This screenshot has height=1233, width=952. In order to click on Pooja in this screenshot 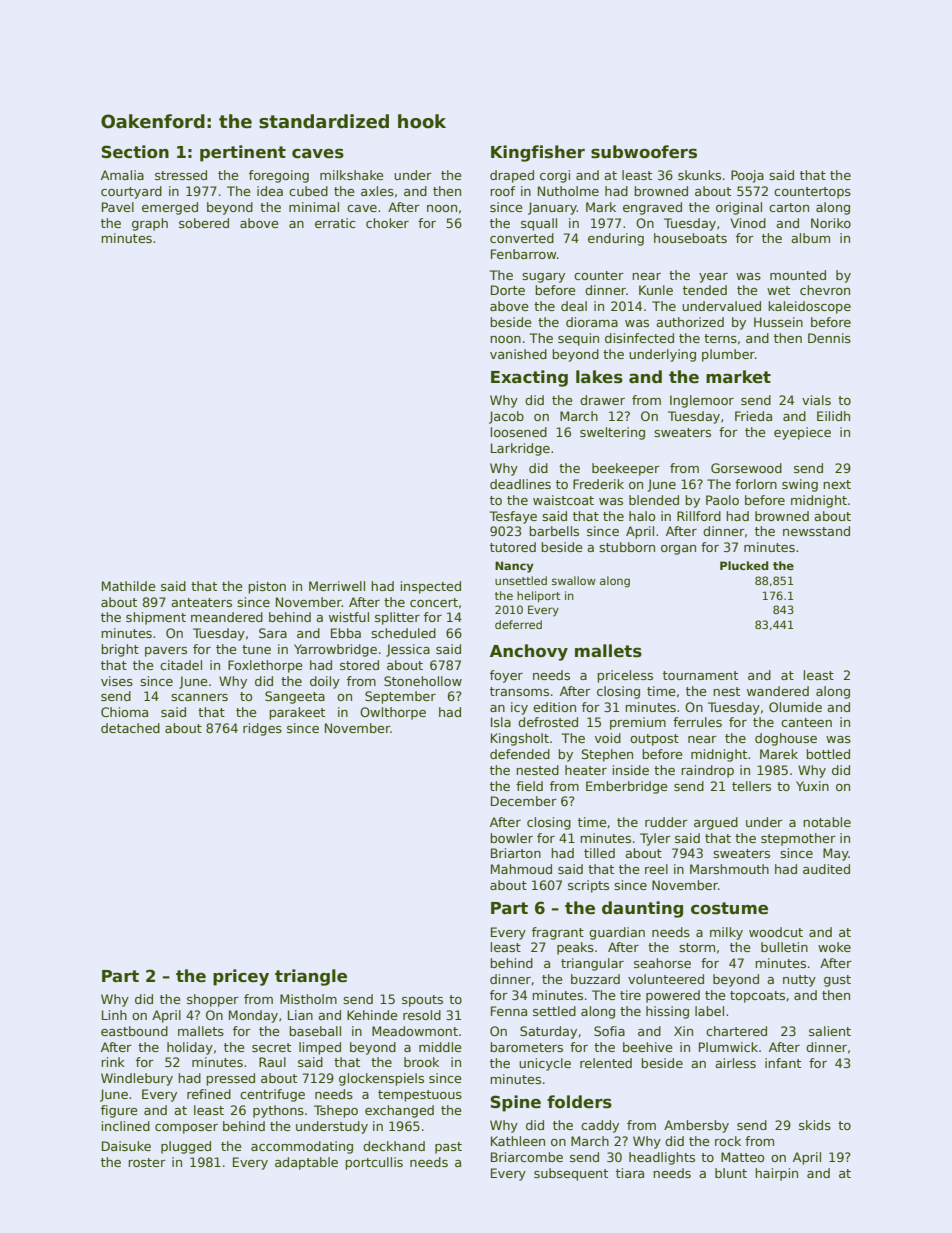, I will do `click(747, 176)`.
